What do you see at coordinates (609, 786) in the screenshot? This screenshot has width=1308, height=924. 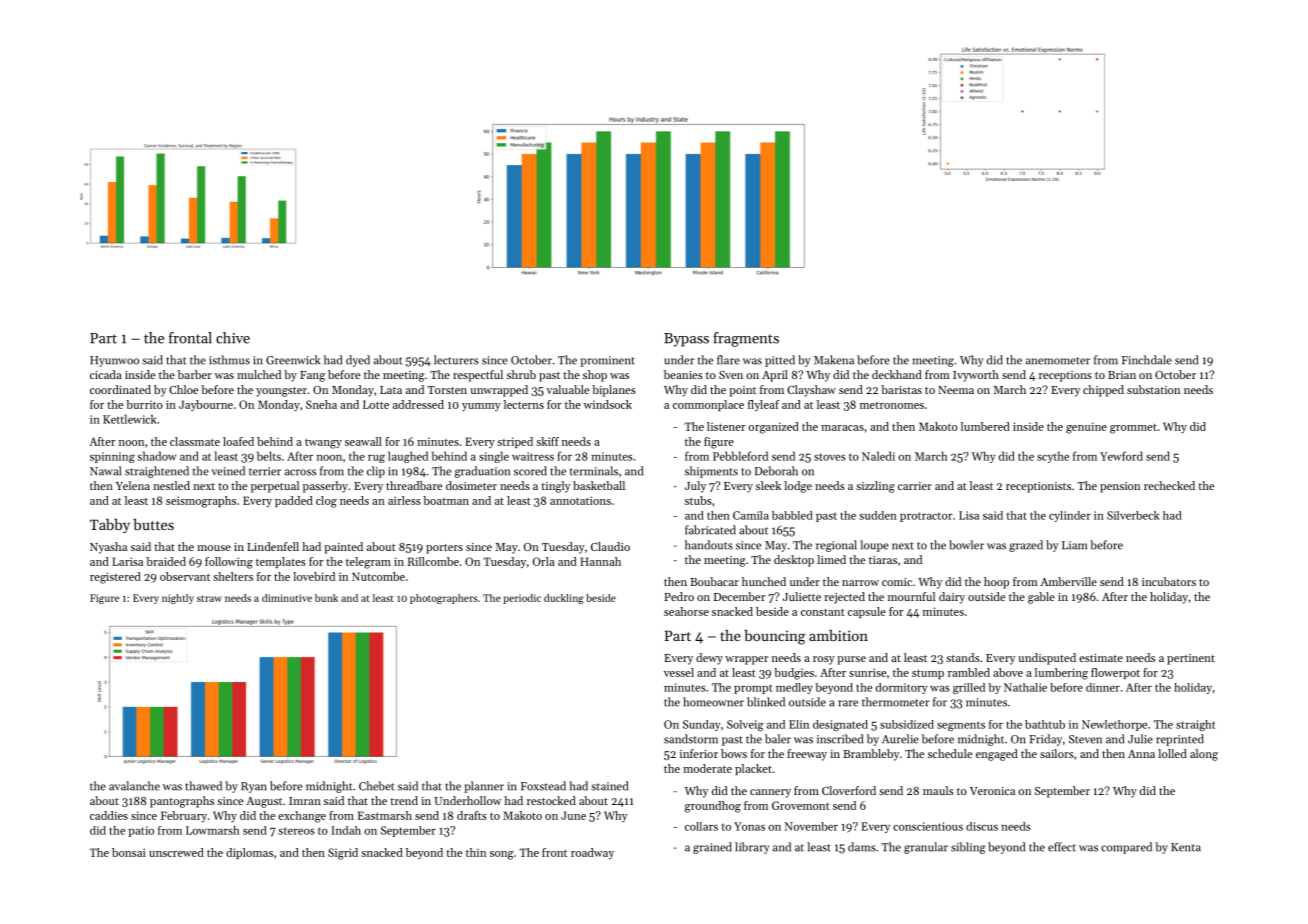 I see `stained` at bounding box center [609, 786].
